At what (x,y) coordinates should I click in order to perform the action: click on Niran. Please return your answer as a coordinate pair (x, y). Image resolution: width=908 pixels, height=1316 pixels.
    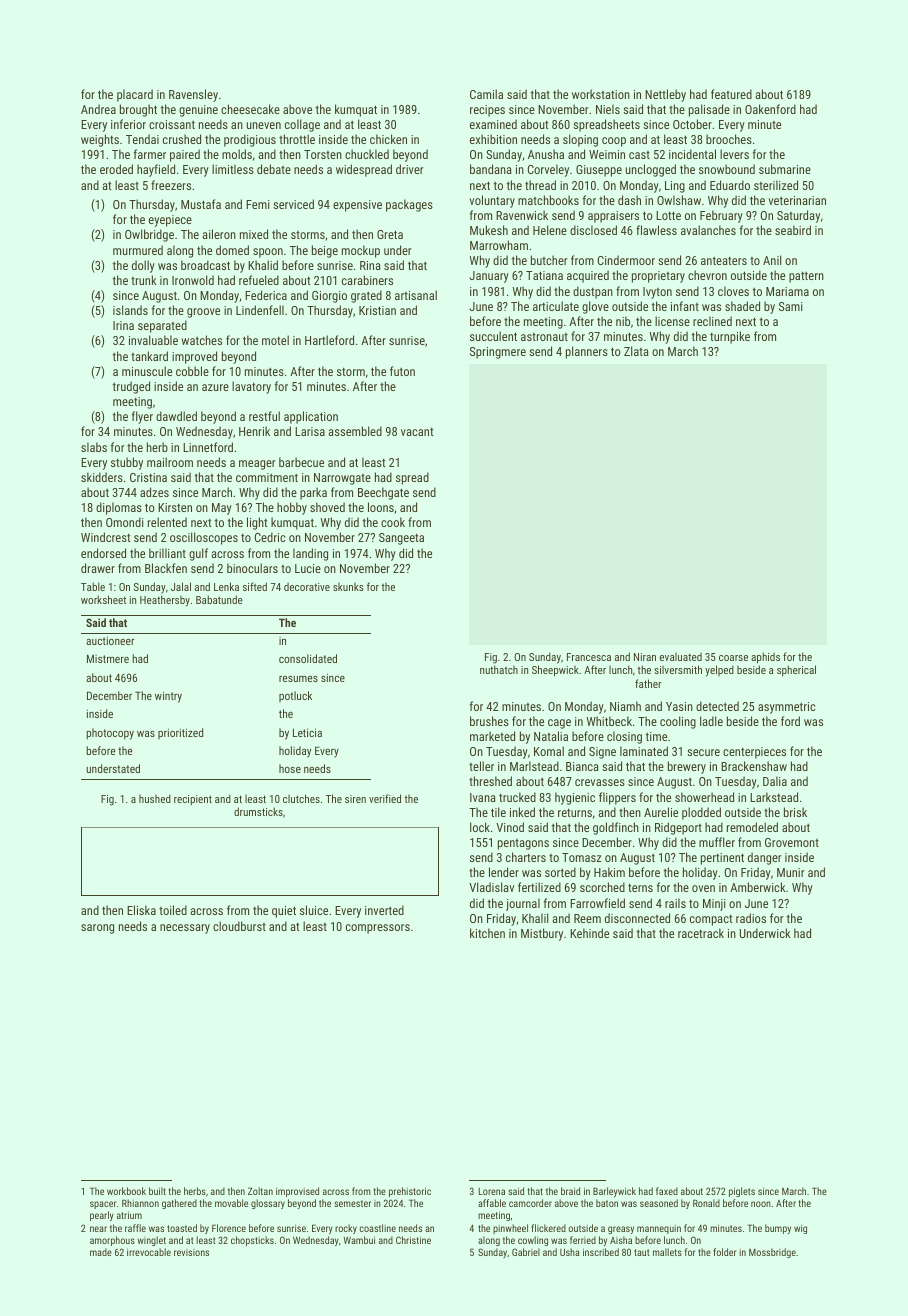
    Looking at the image, I should click on (645, 657).
